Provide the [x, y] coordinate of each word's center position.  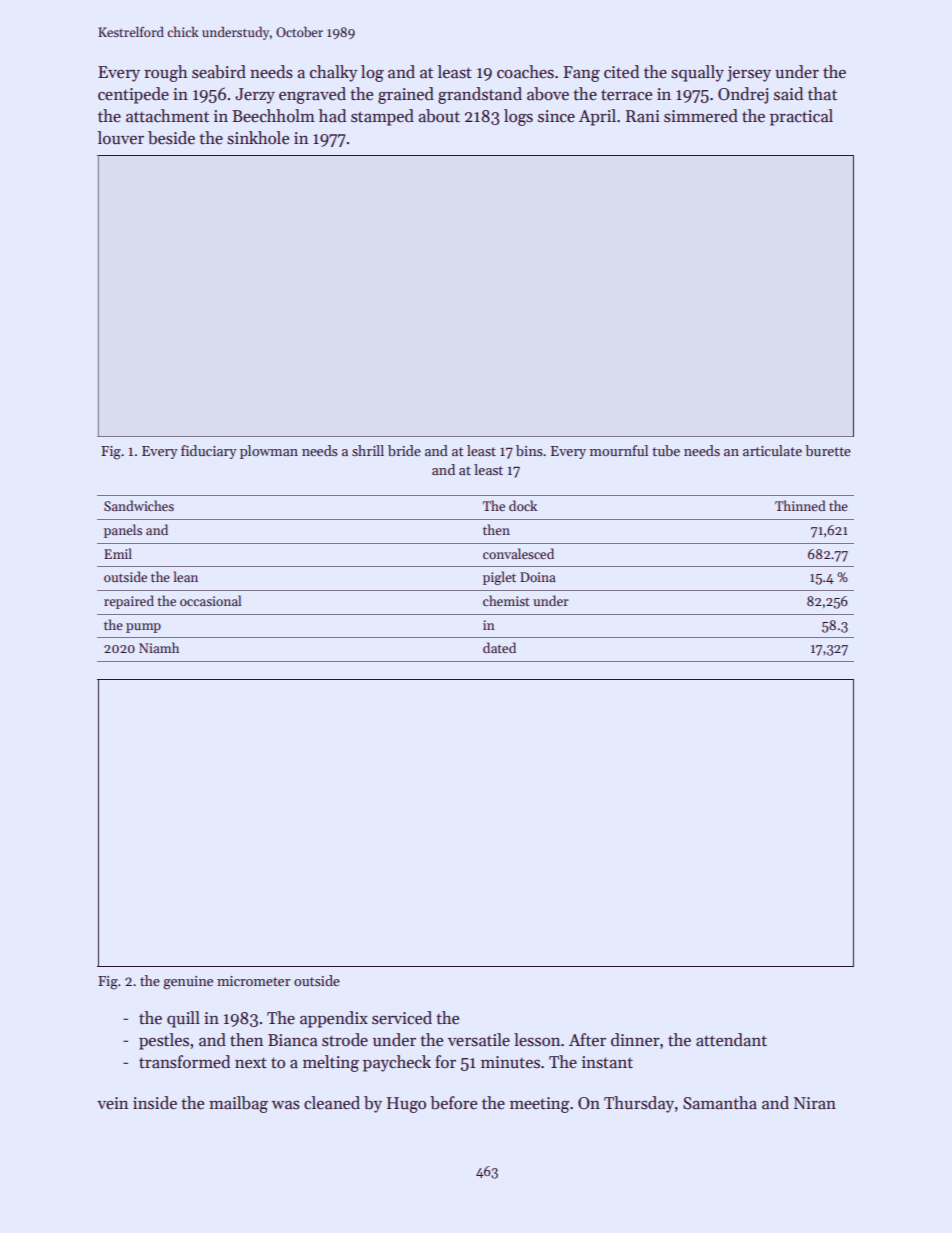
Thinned [800, 505]
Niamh [159, 647]
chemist [506, 600]
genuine [188, 983]
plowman [269, 452]
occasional [211, 600]
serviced [402, 1018]
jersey [749, 74]
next [251, 1063]
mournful [619, 450]
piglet [499, 578]
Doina [538, 577]
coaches [525, 72]
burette [828, 450]
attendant [731, 1040]
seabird [219, 72]
